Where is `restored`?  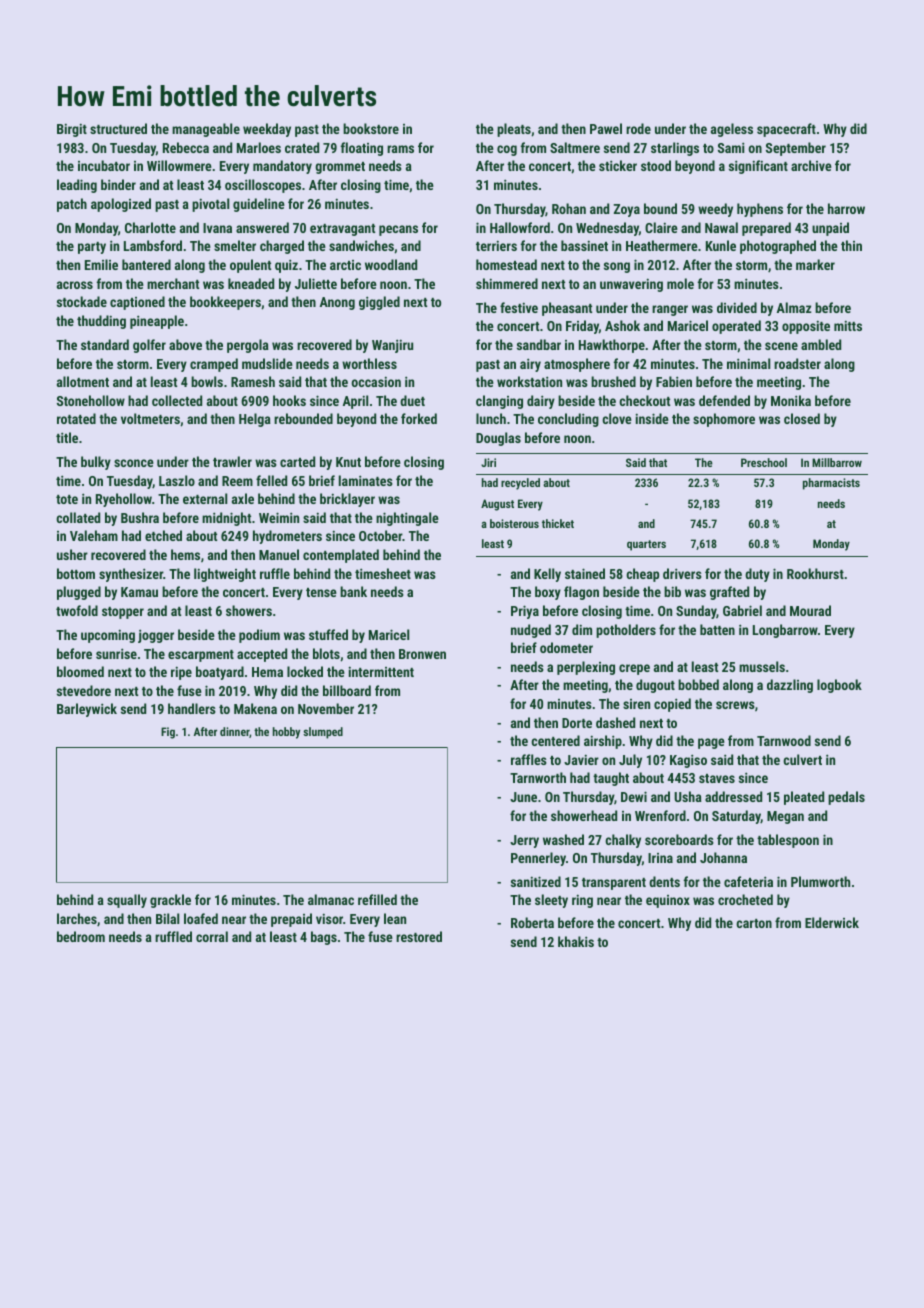
restored is located at coordinates (419, 936).
